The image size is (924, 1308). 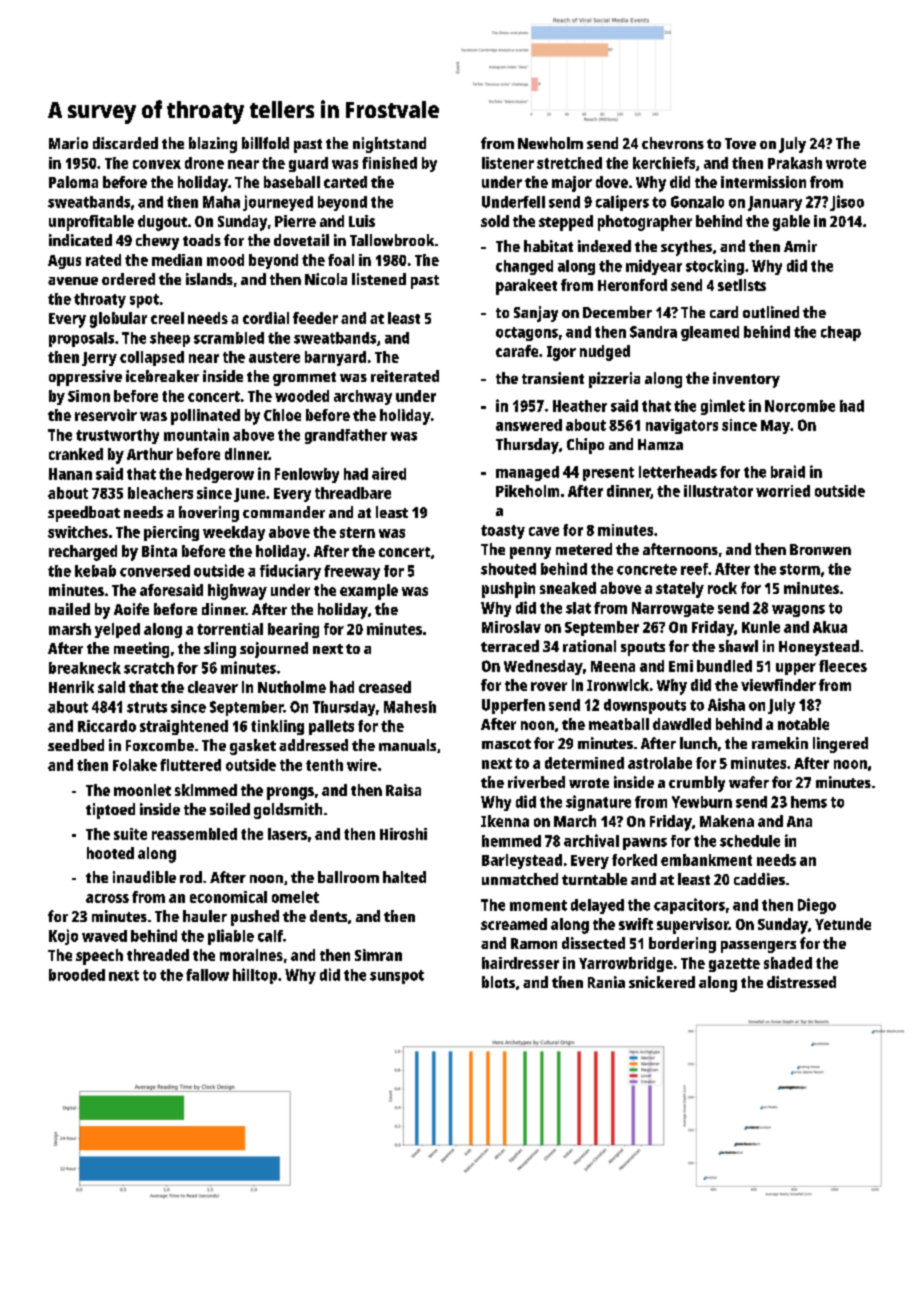 What do you see at coordinates (682, 426) in the screenshot?
I see `navigators` at bounding box center [682, 426].
